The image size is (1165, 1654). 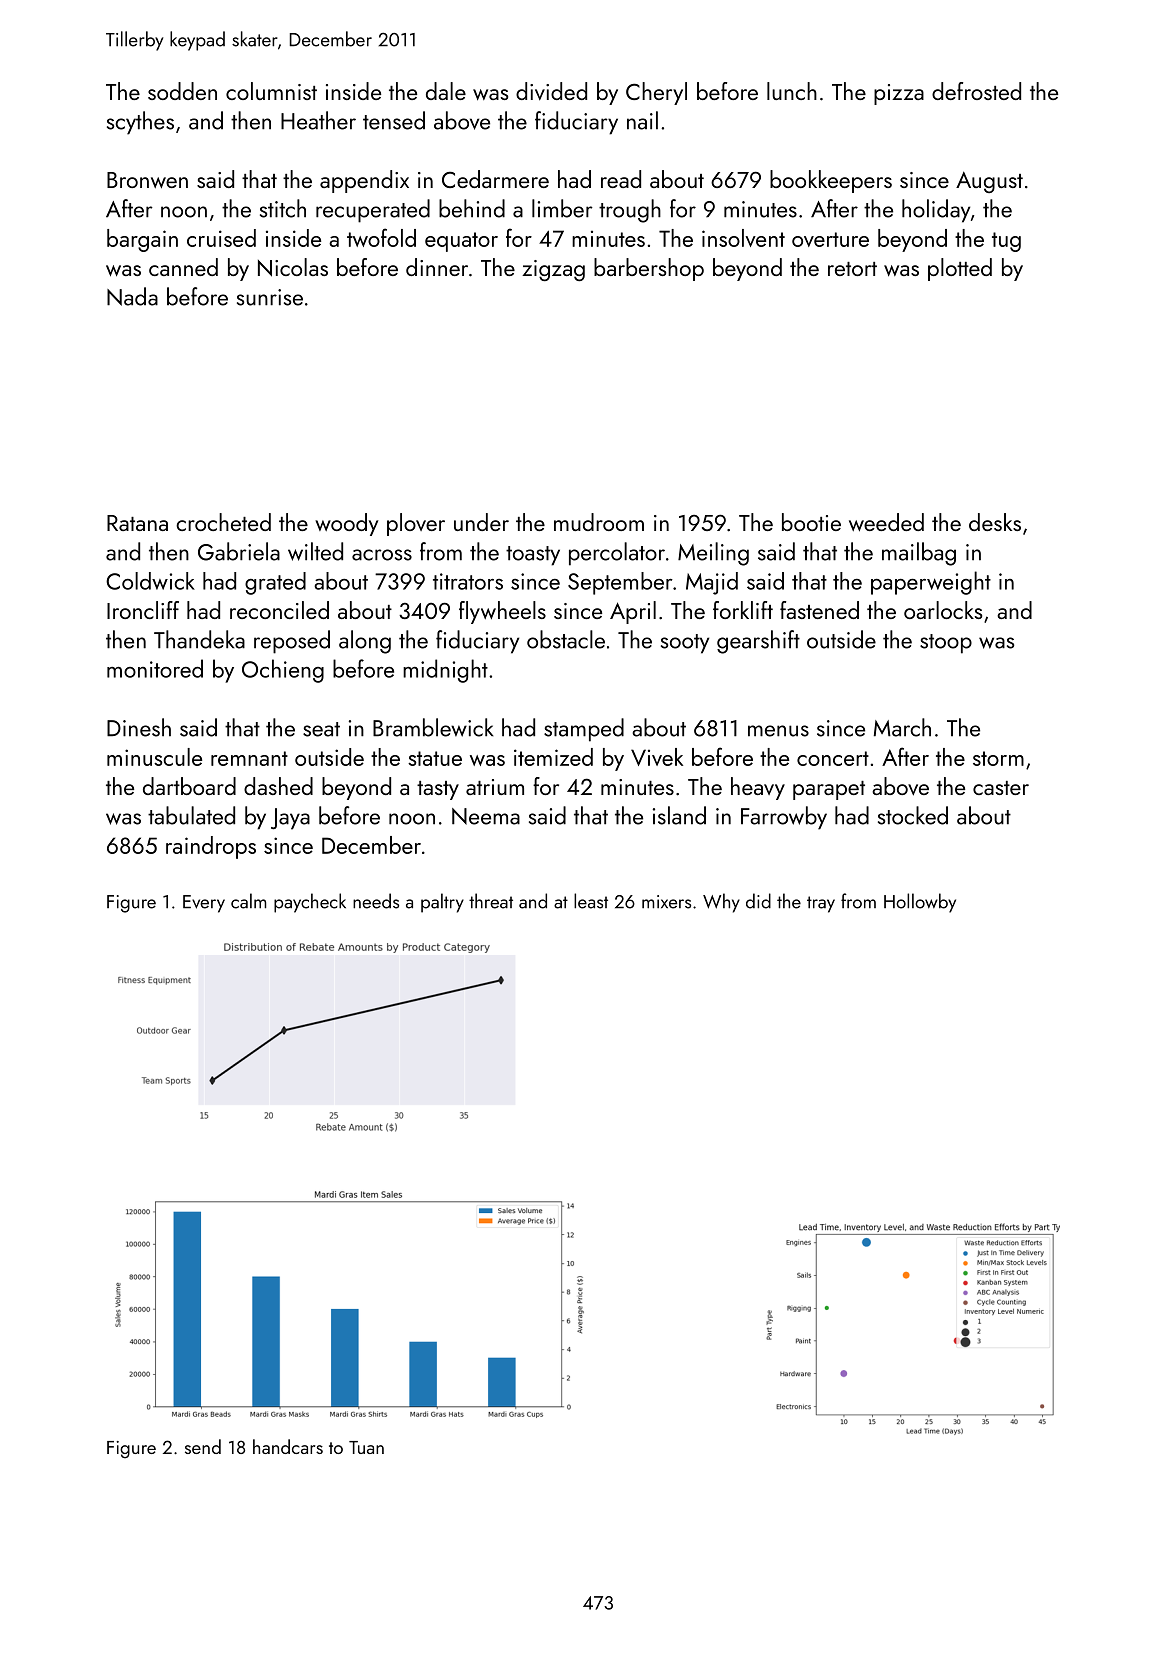 What do you see at coordinates (366, 1447) in the screenshot?
I see `Tuan` at bounding box center [366, 1447].
